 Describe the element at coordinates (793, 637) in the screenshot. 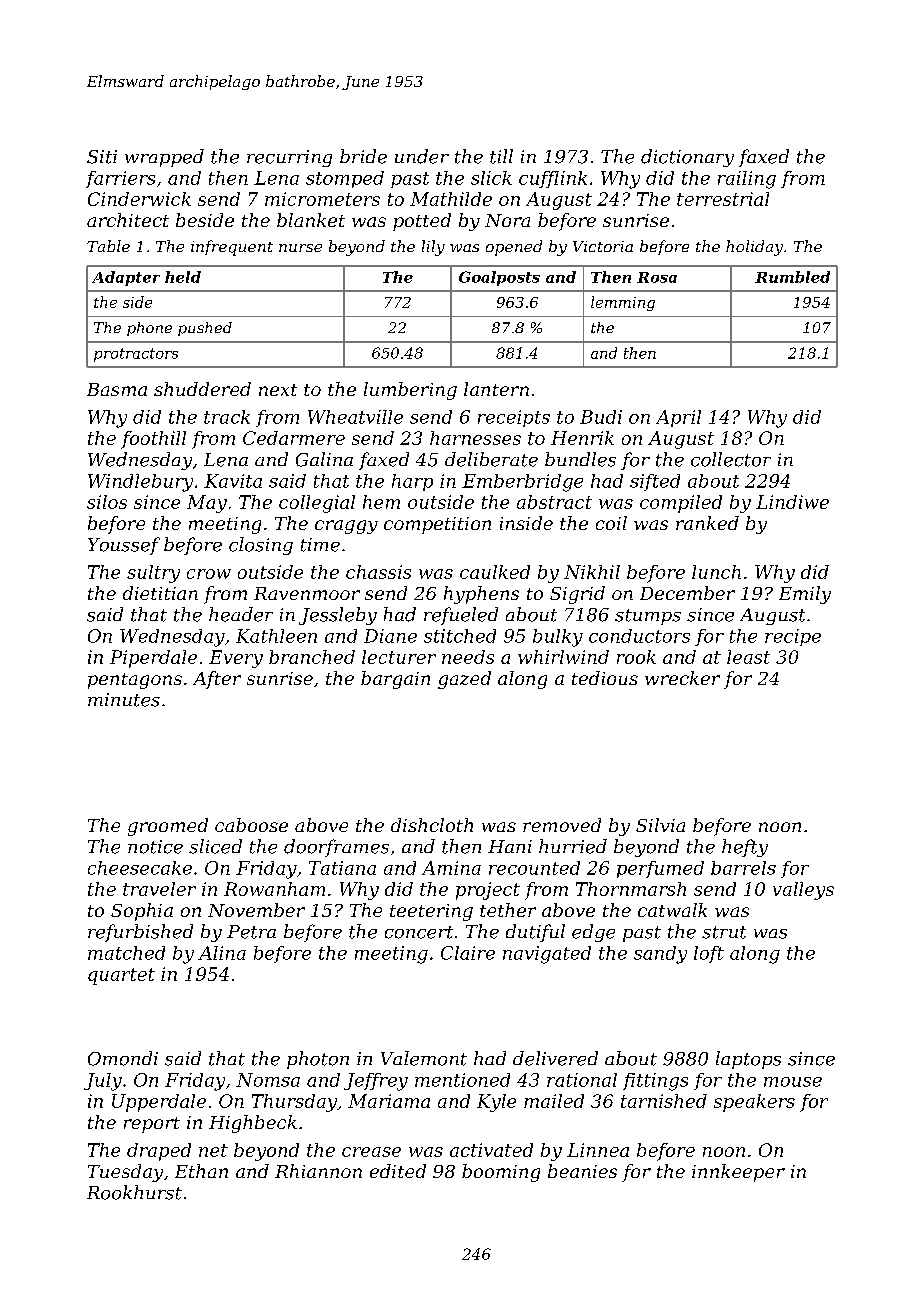

I see `recipe` at that location.
